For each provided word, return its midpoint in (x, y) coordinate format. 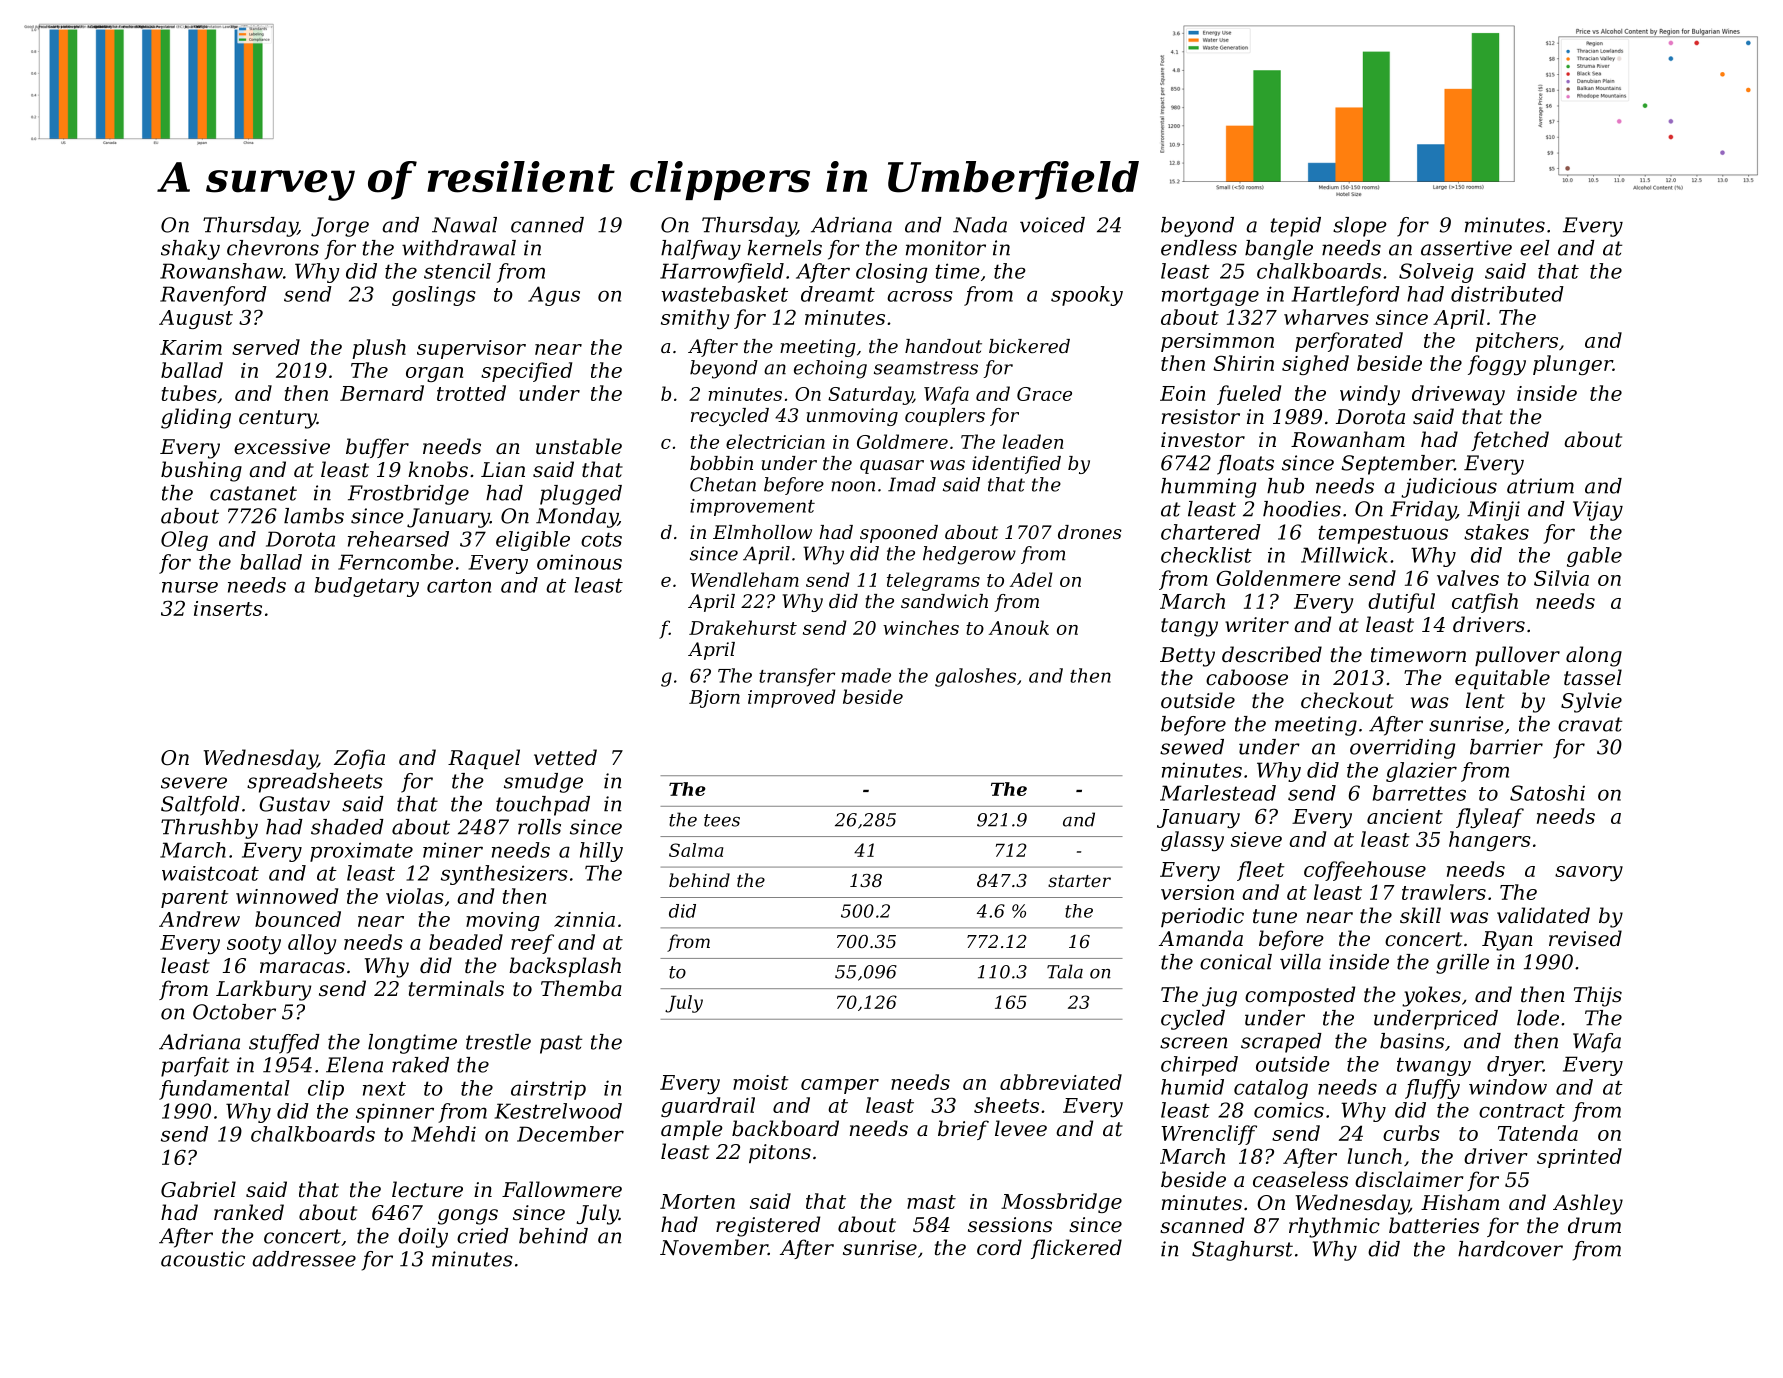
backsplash (565, 967)
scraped (1281, 1043)
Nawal (464, 225)
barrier (1506, 747)
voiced (1052, 225)
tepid (1295, 227)
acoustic (203, 1259)
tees (722, 820)
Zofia (359, 759)
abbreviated (1061, 1082)
